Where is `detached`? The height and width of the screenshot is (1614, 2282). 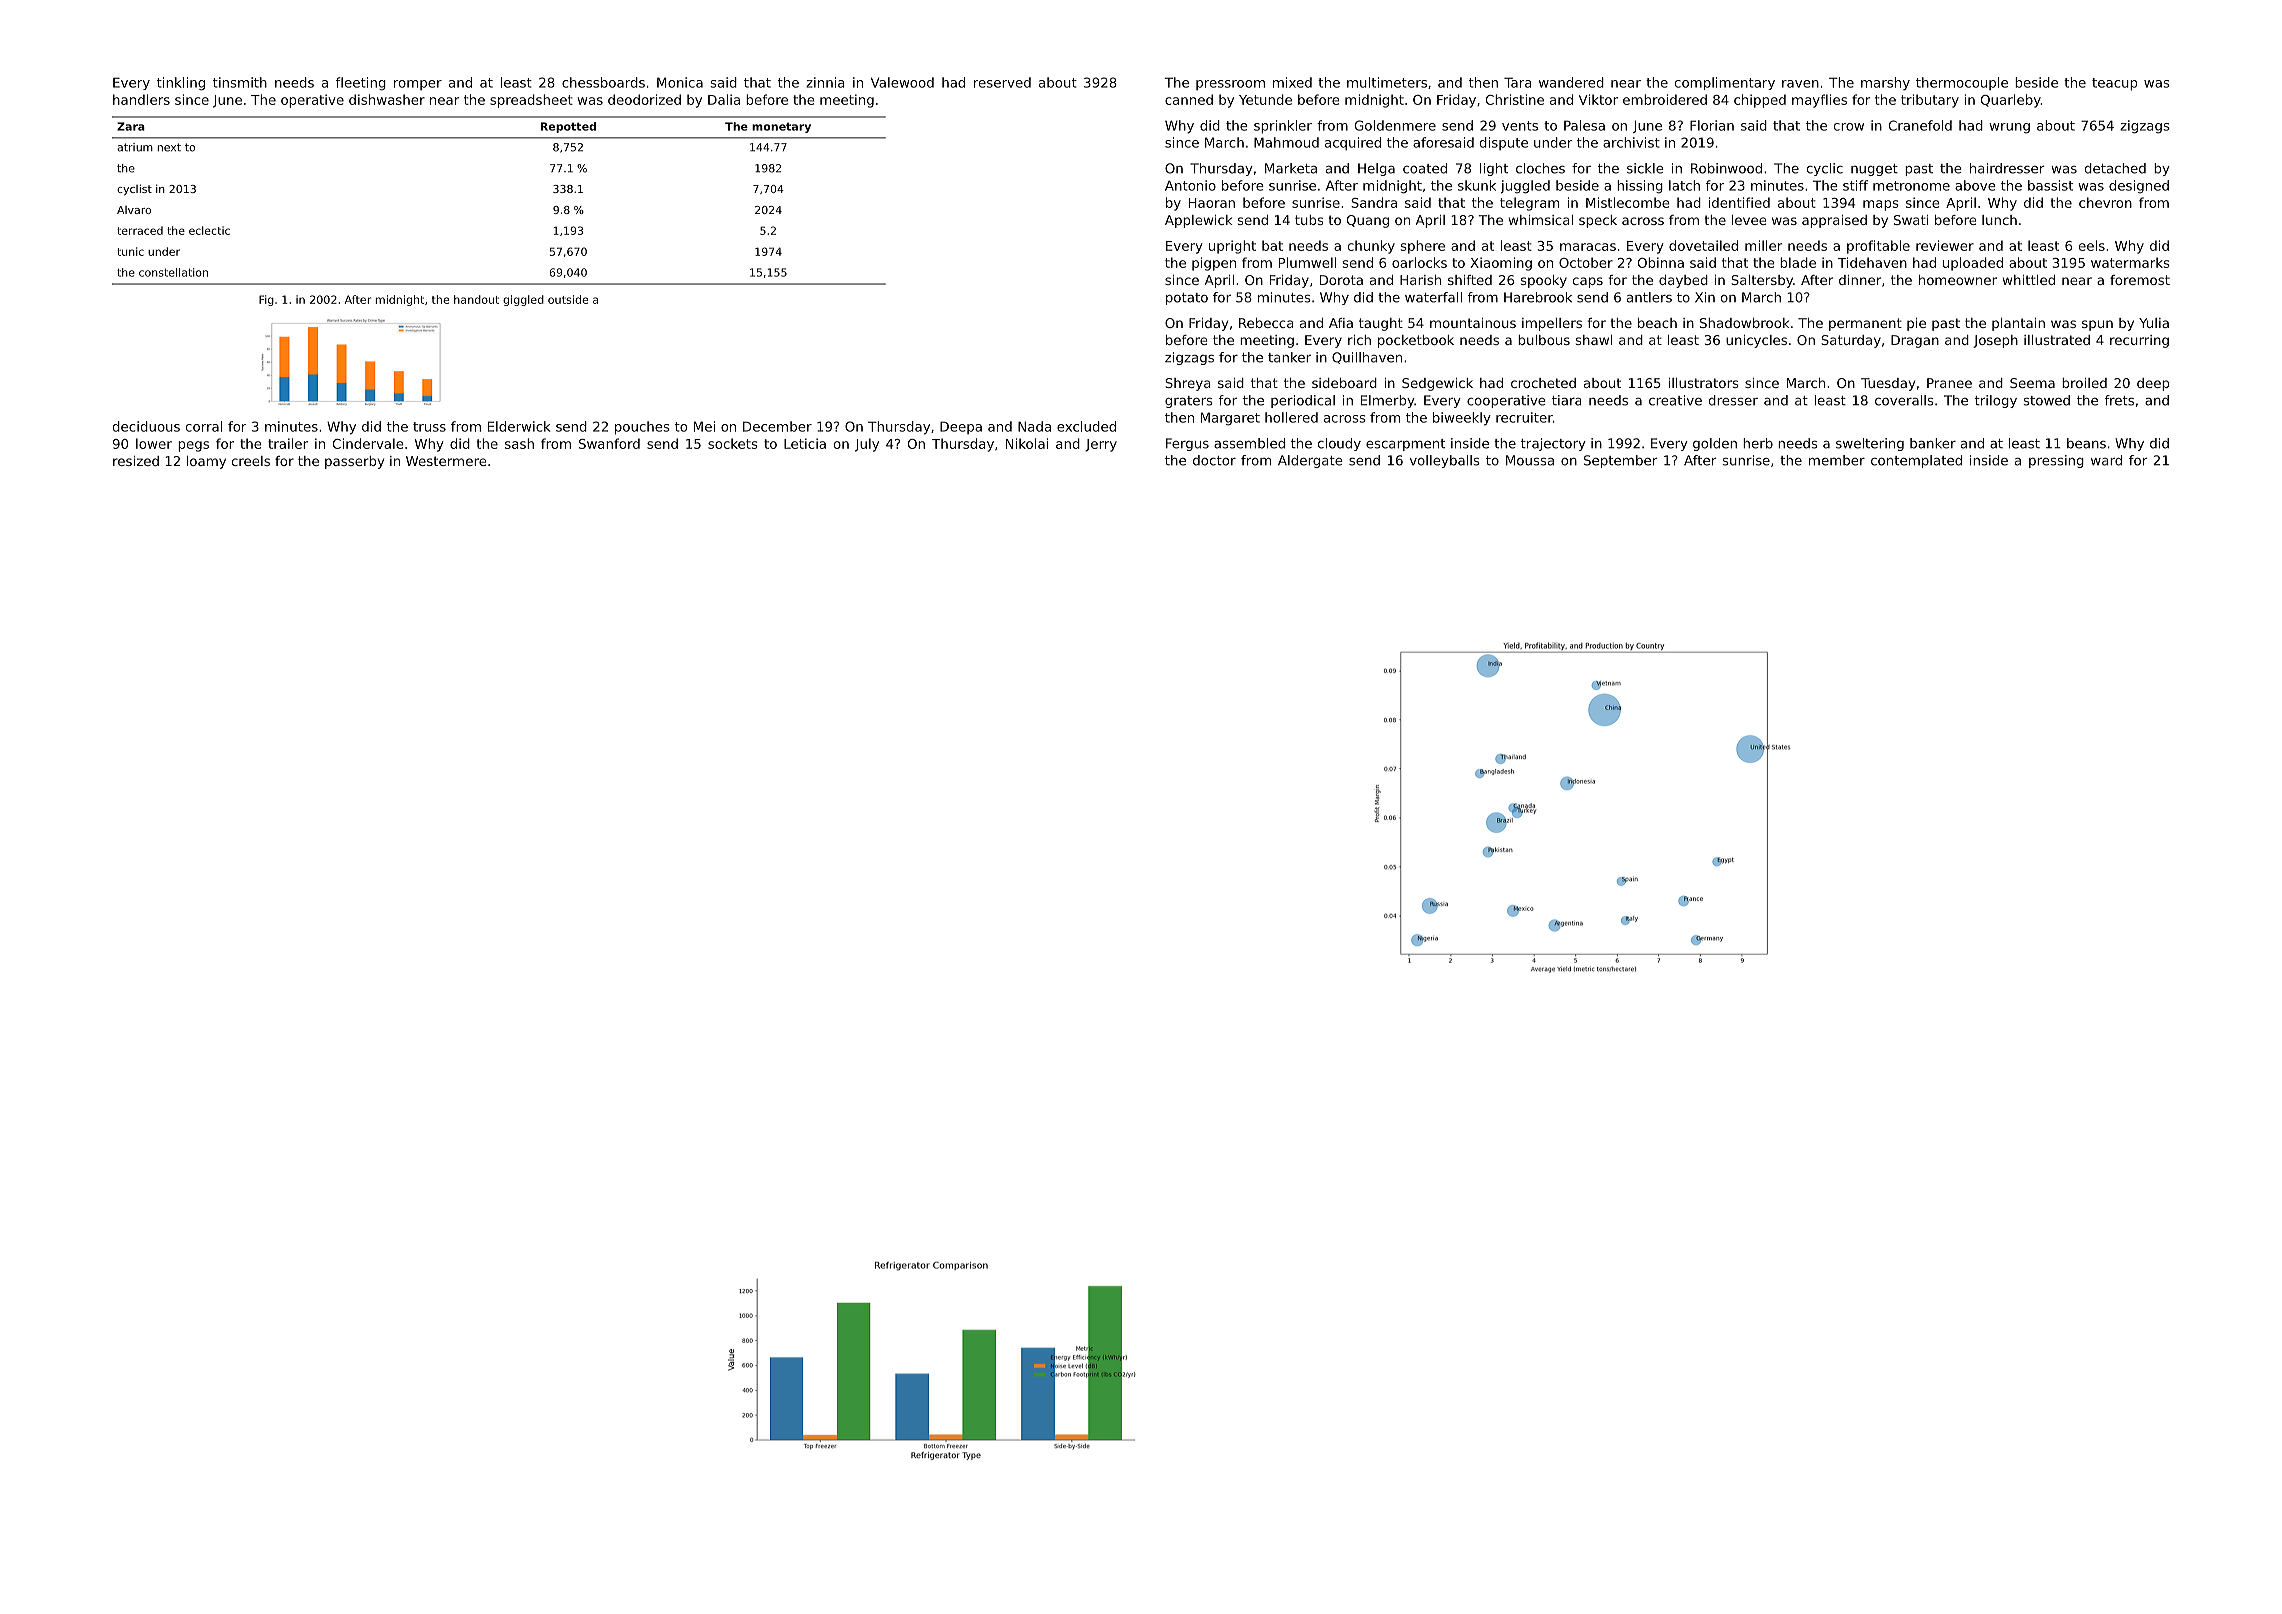 detached is located at coordinates (2115, 168).
